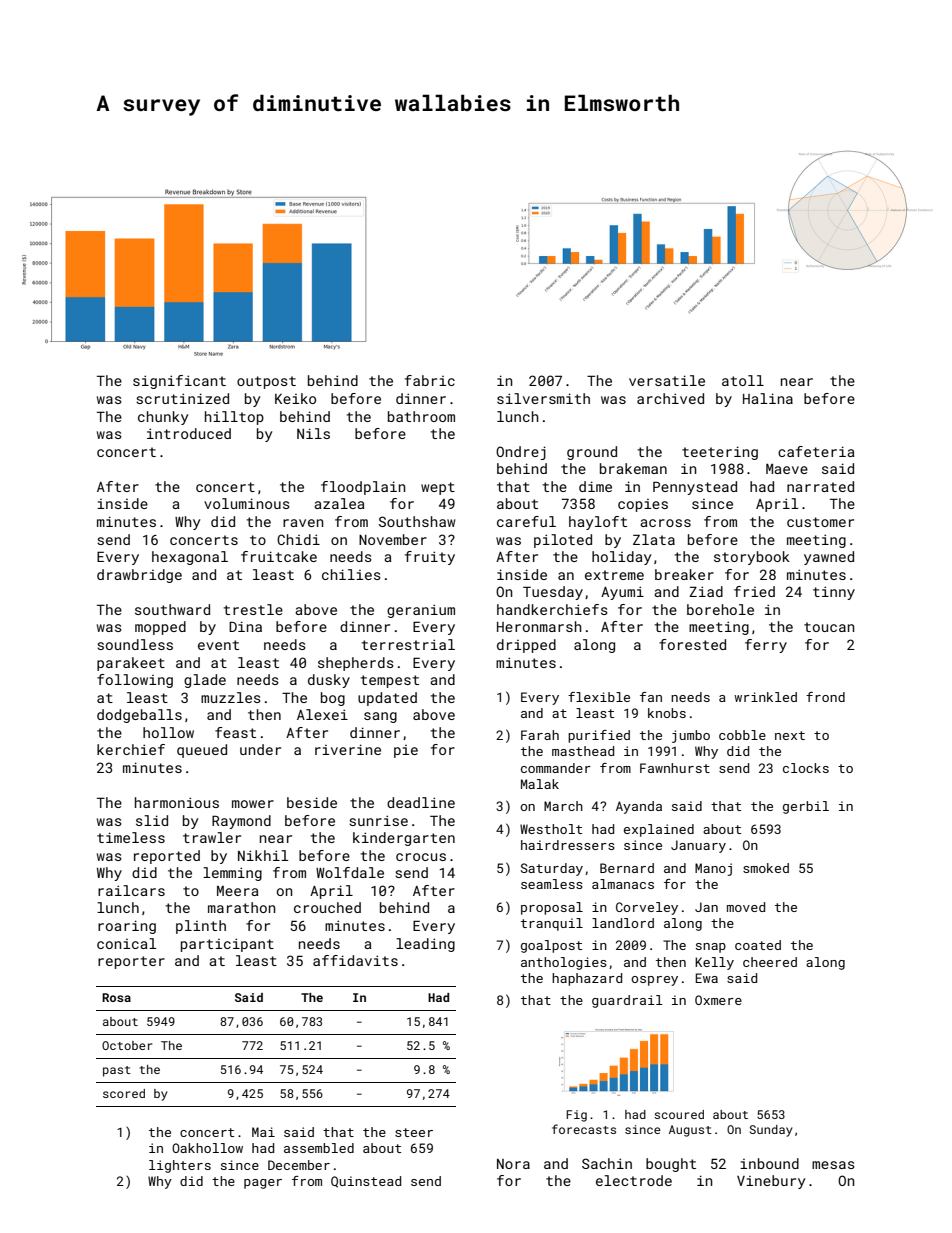 This screenshot has width=952, height=1233. What do you see at coordinates (765, 697) in the screenshot?
I see `wrinkled` at bounding box center [765, 697].
